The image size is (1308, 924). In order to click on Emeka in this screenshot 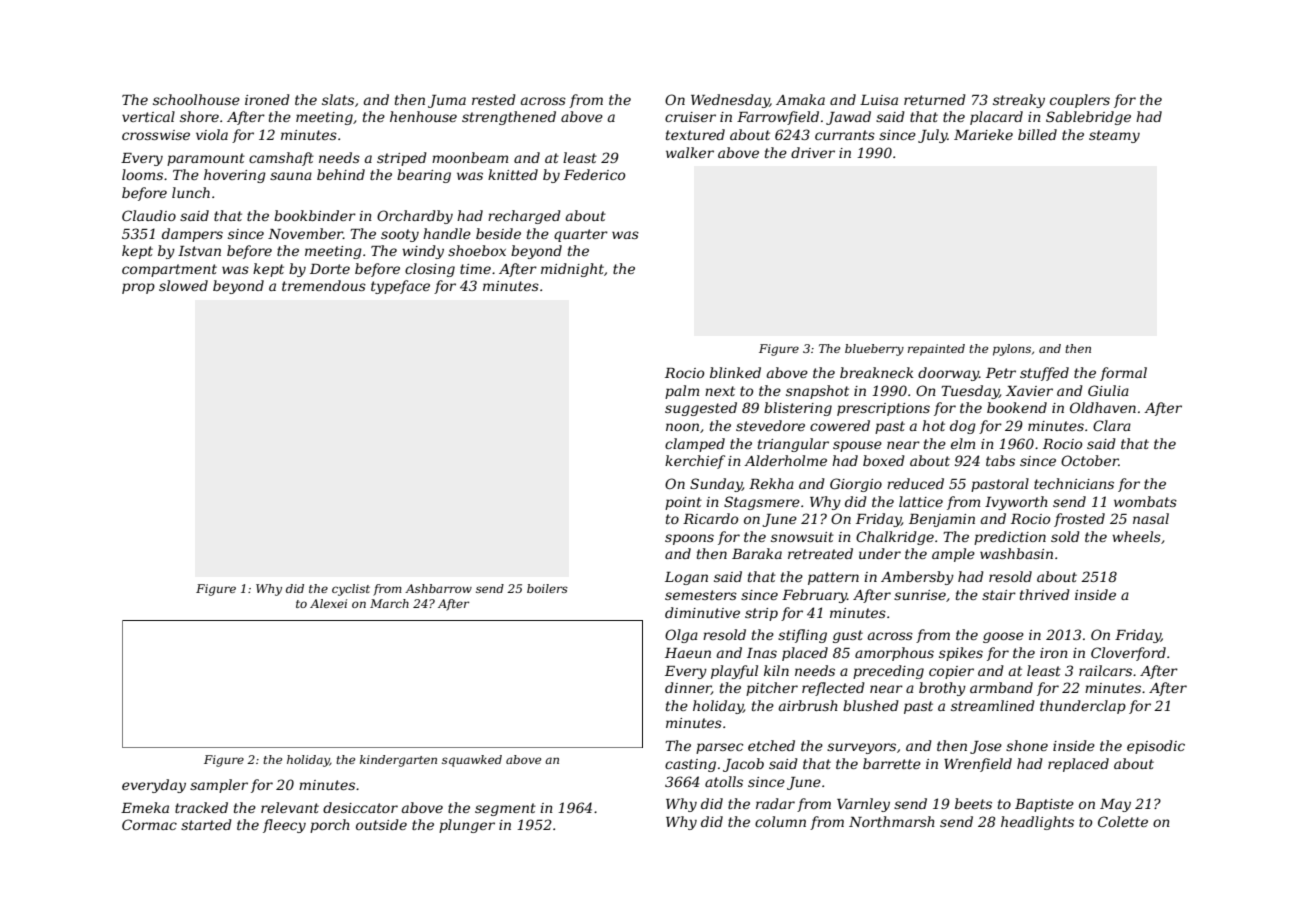, I will do `click(145, 807)`.
